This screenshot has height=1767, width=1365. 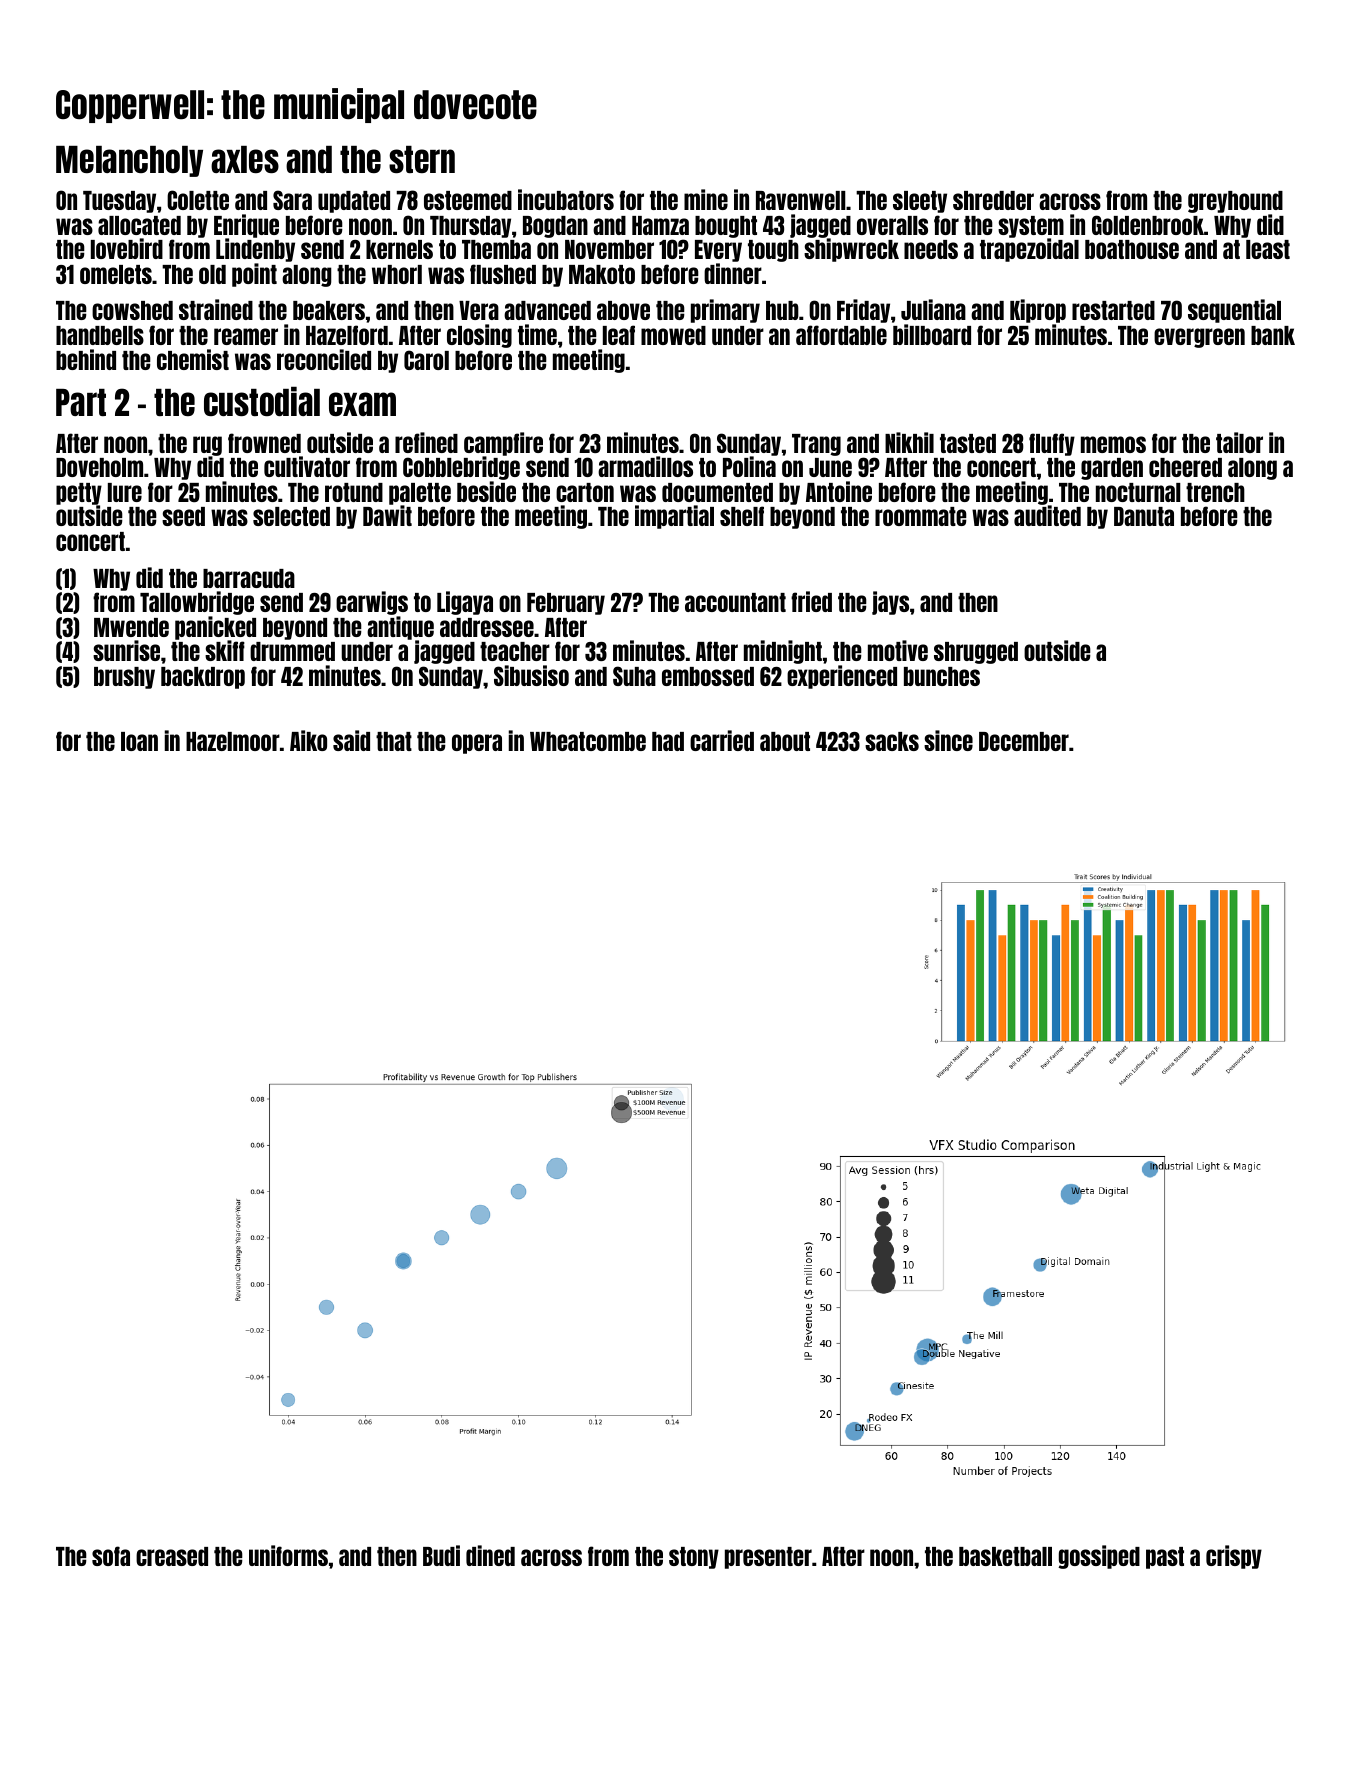 I want to click on presenter, so click(x=768, y=1558).
